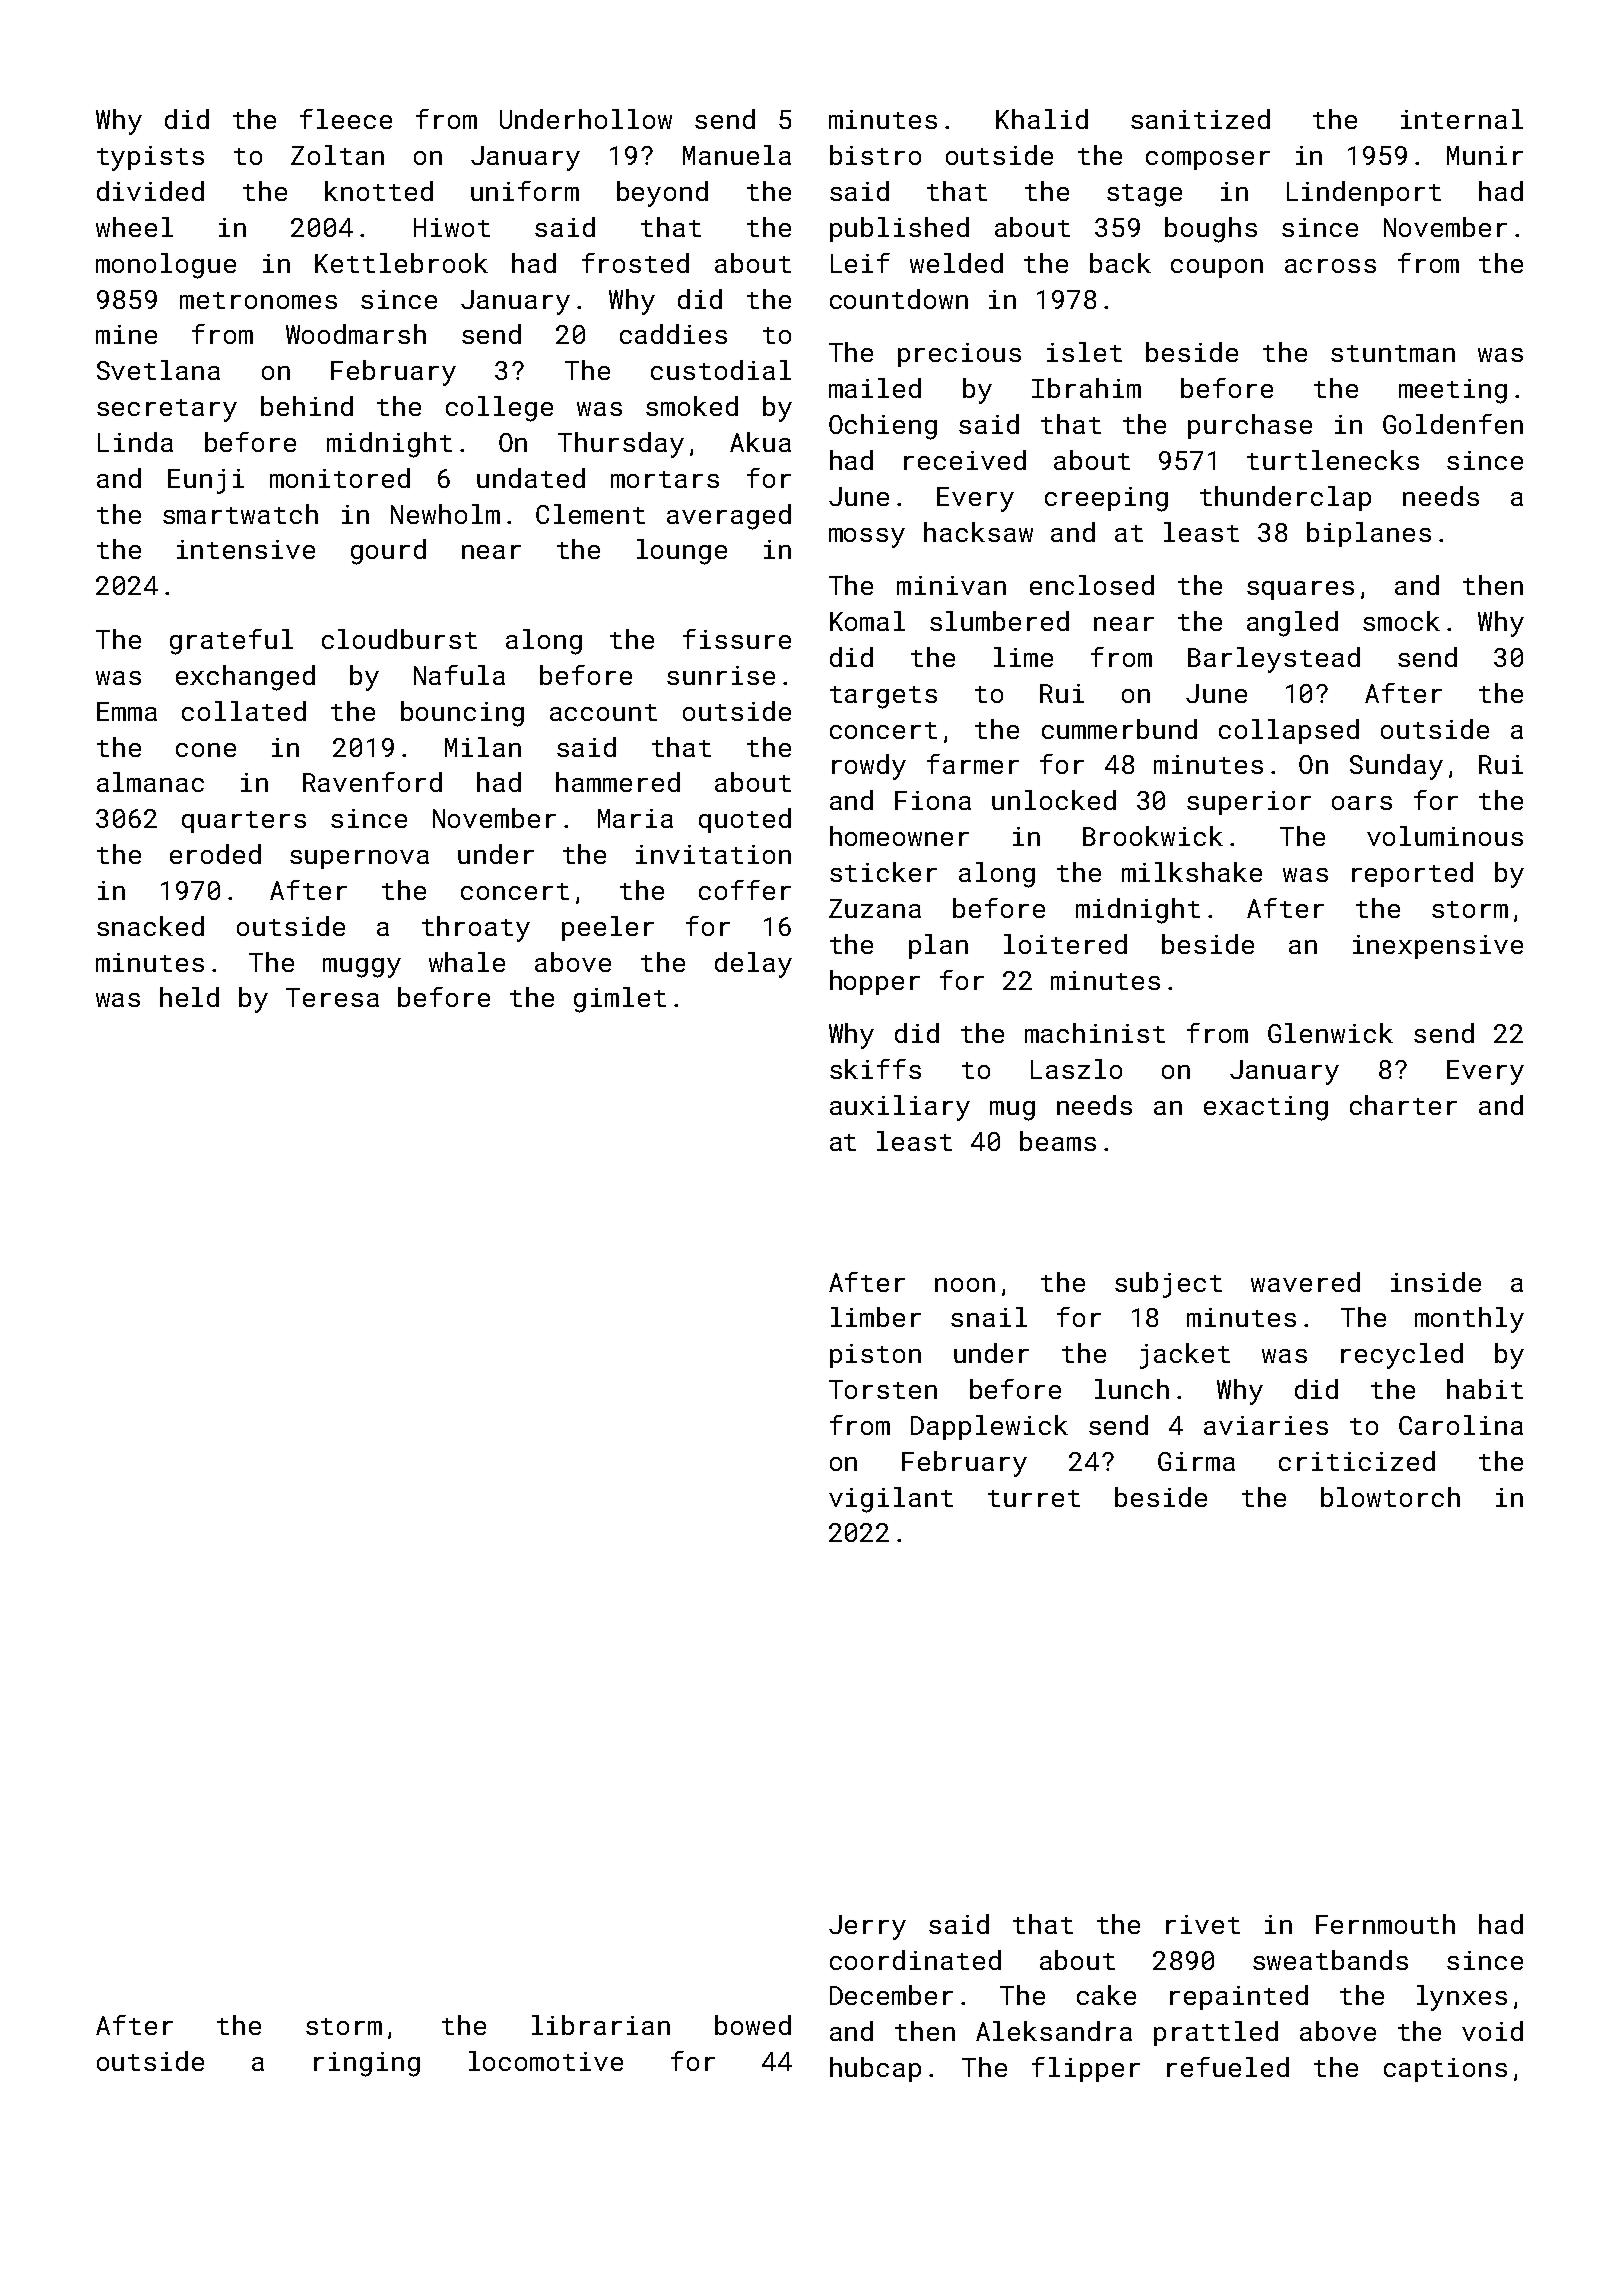  What do you see at coordinates (546, 2061) in the page?
I see `locomotive` at bounding box center [546, 2061].
